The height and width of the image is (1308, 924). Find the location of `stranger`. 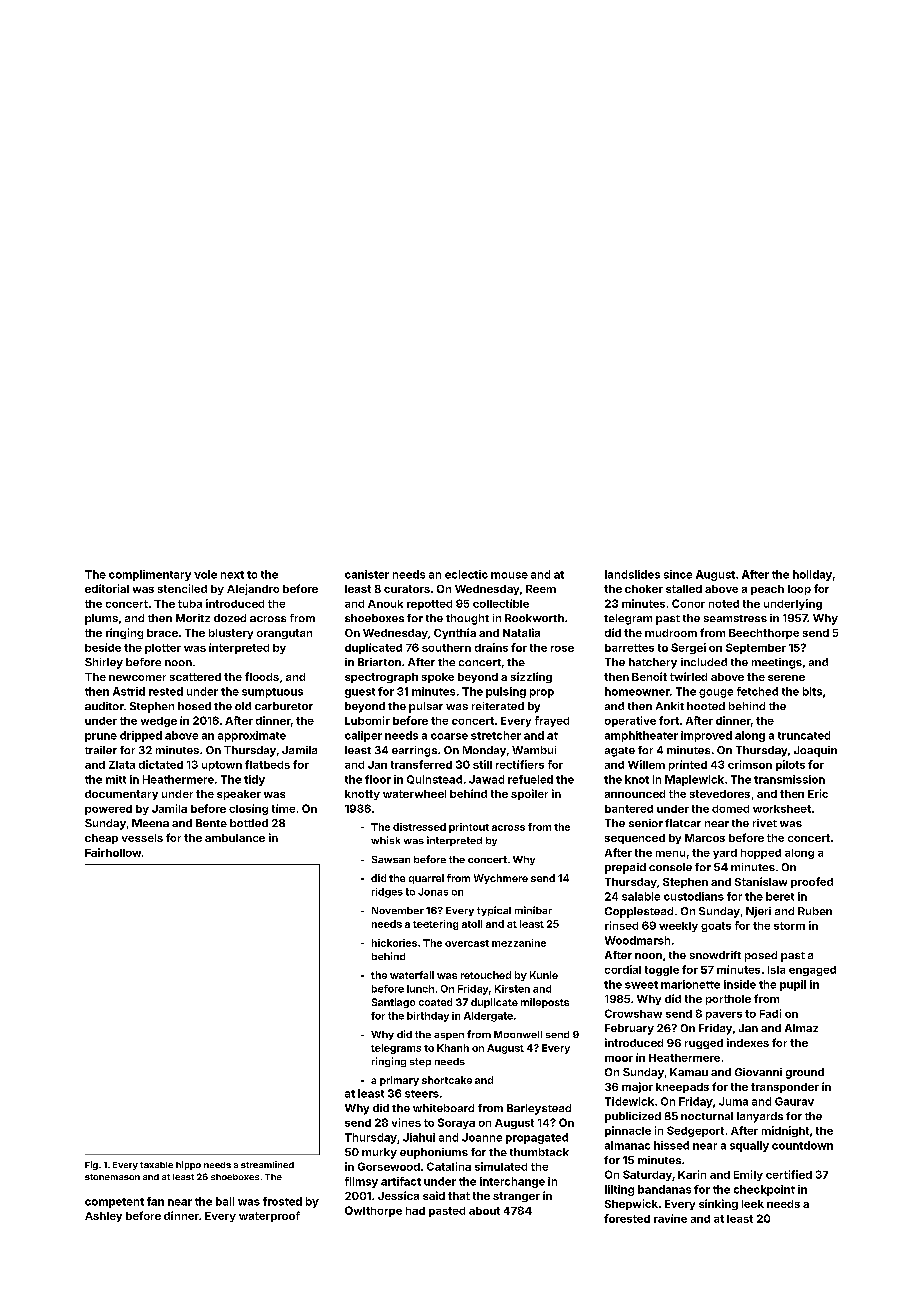

stranger is located at coordinates (516, 1197).
